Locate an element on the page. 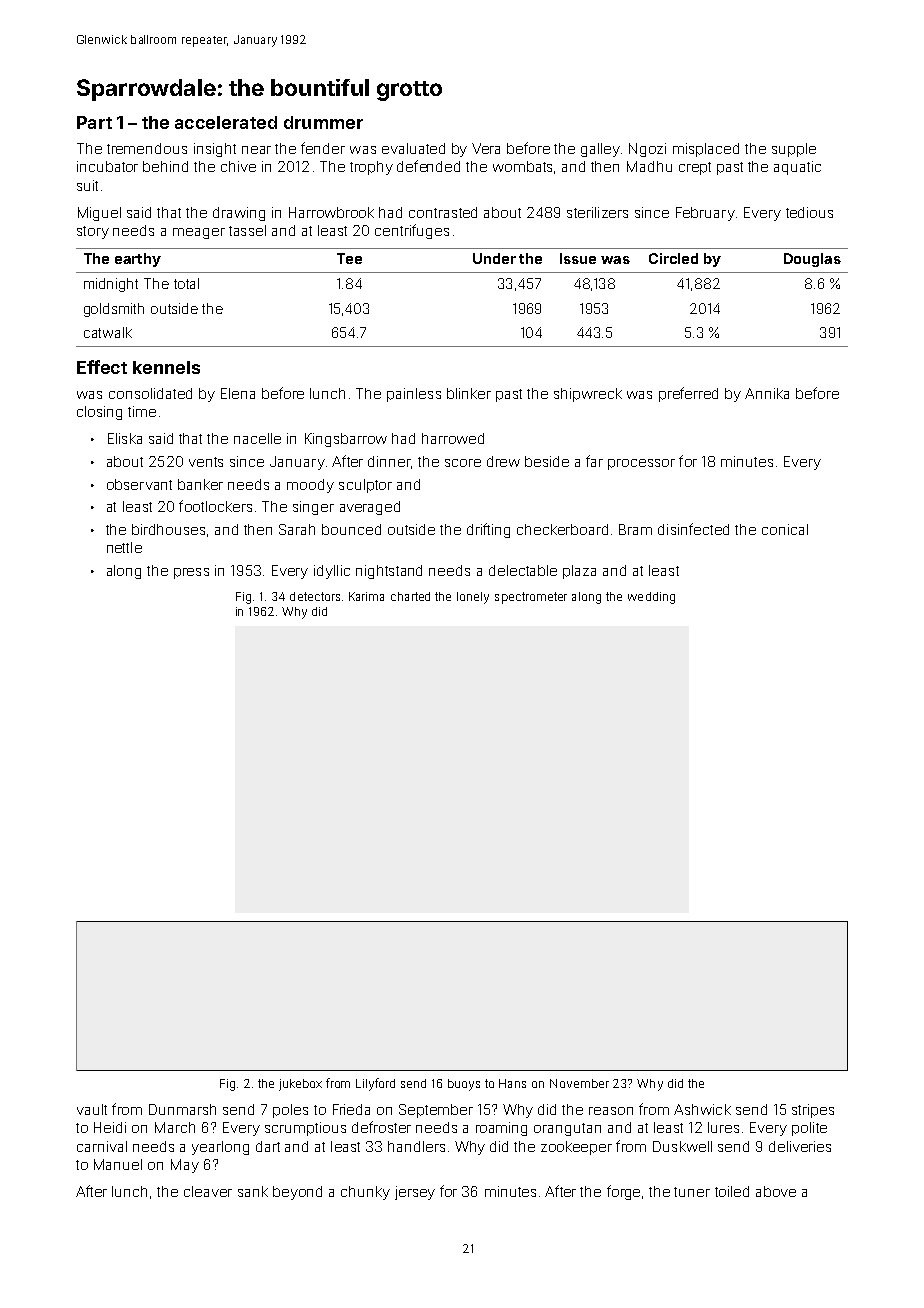 Image resolution: width=924 pixels, height=1308 pixels. Manuel is located at coordinates (118, 1164).
